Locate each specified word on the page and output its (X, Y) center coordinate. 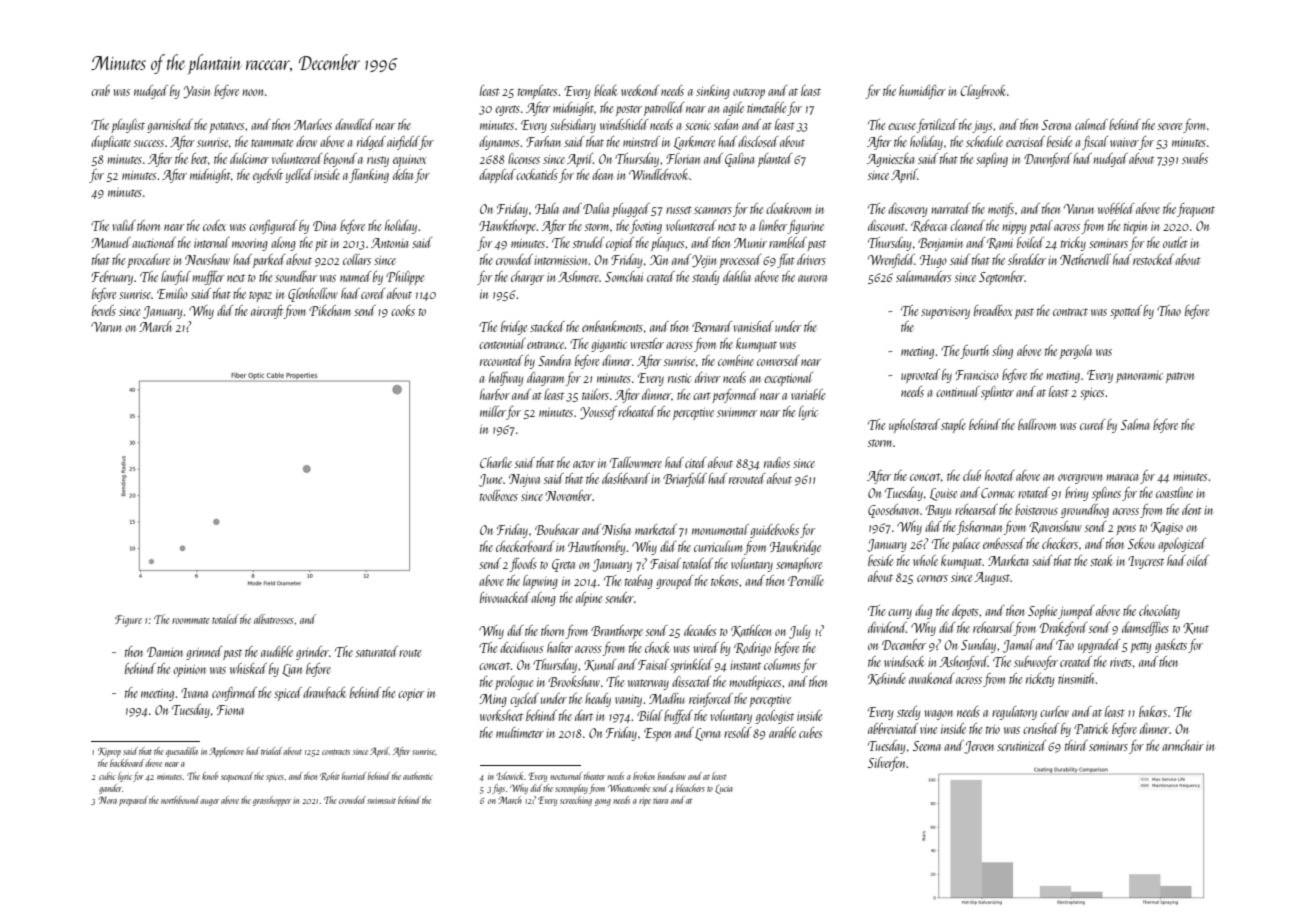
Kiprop (109, 752)
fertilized (937, 126)
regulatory (1014, 713)
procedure (148, 261)
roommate (191, 620)
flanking (369, 176)
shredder (1027, 259)
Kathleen (751, 631)
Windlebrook (658, 174)
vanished (753, 326)
